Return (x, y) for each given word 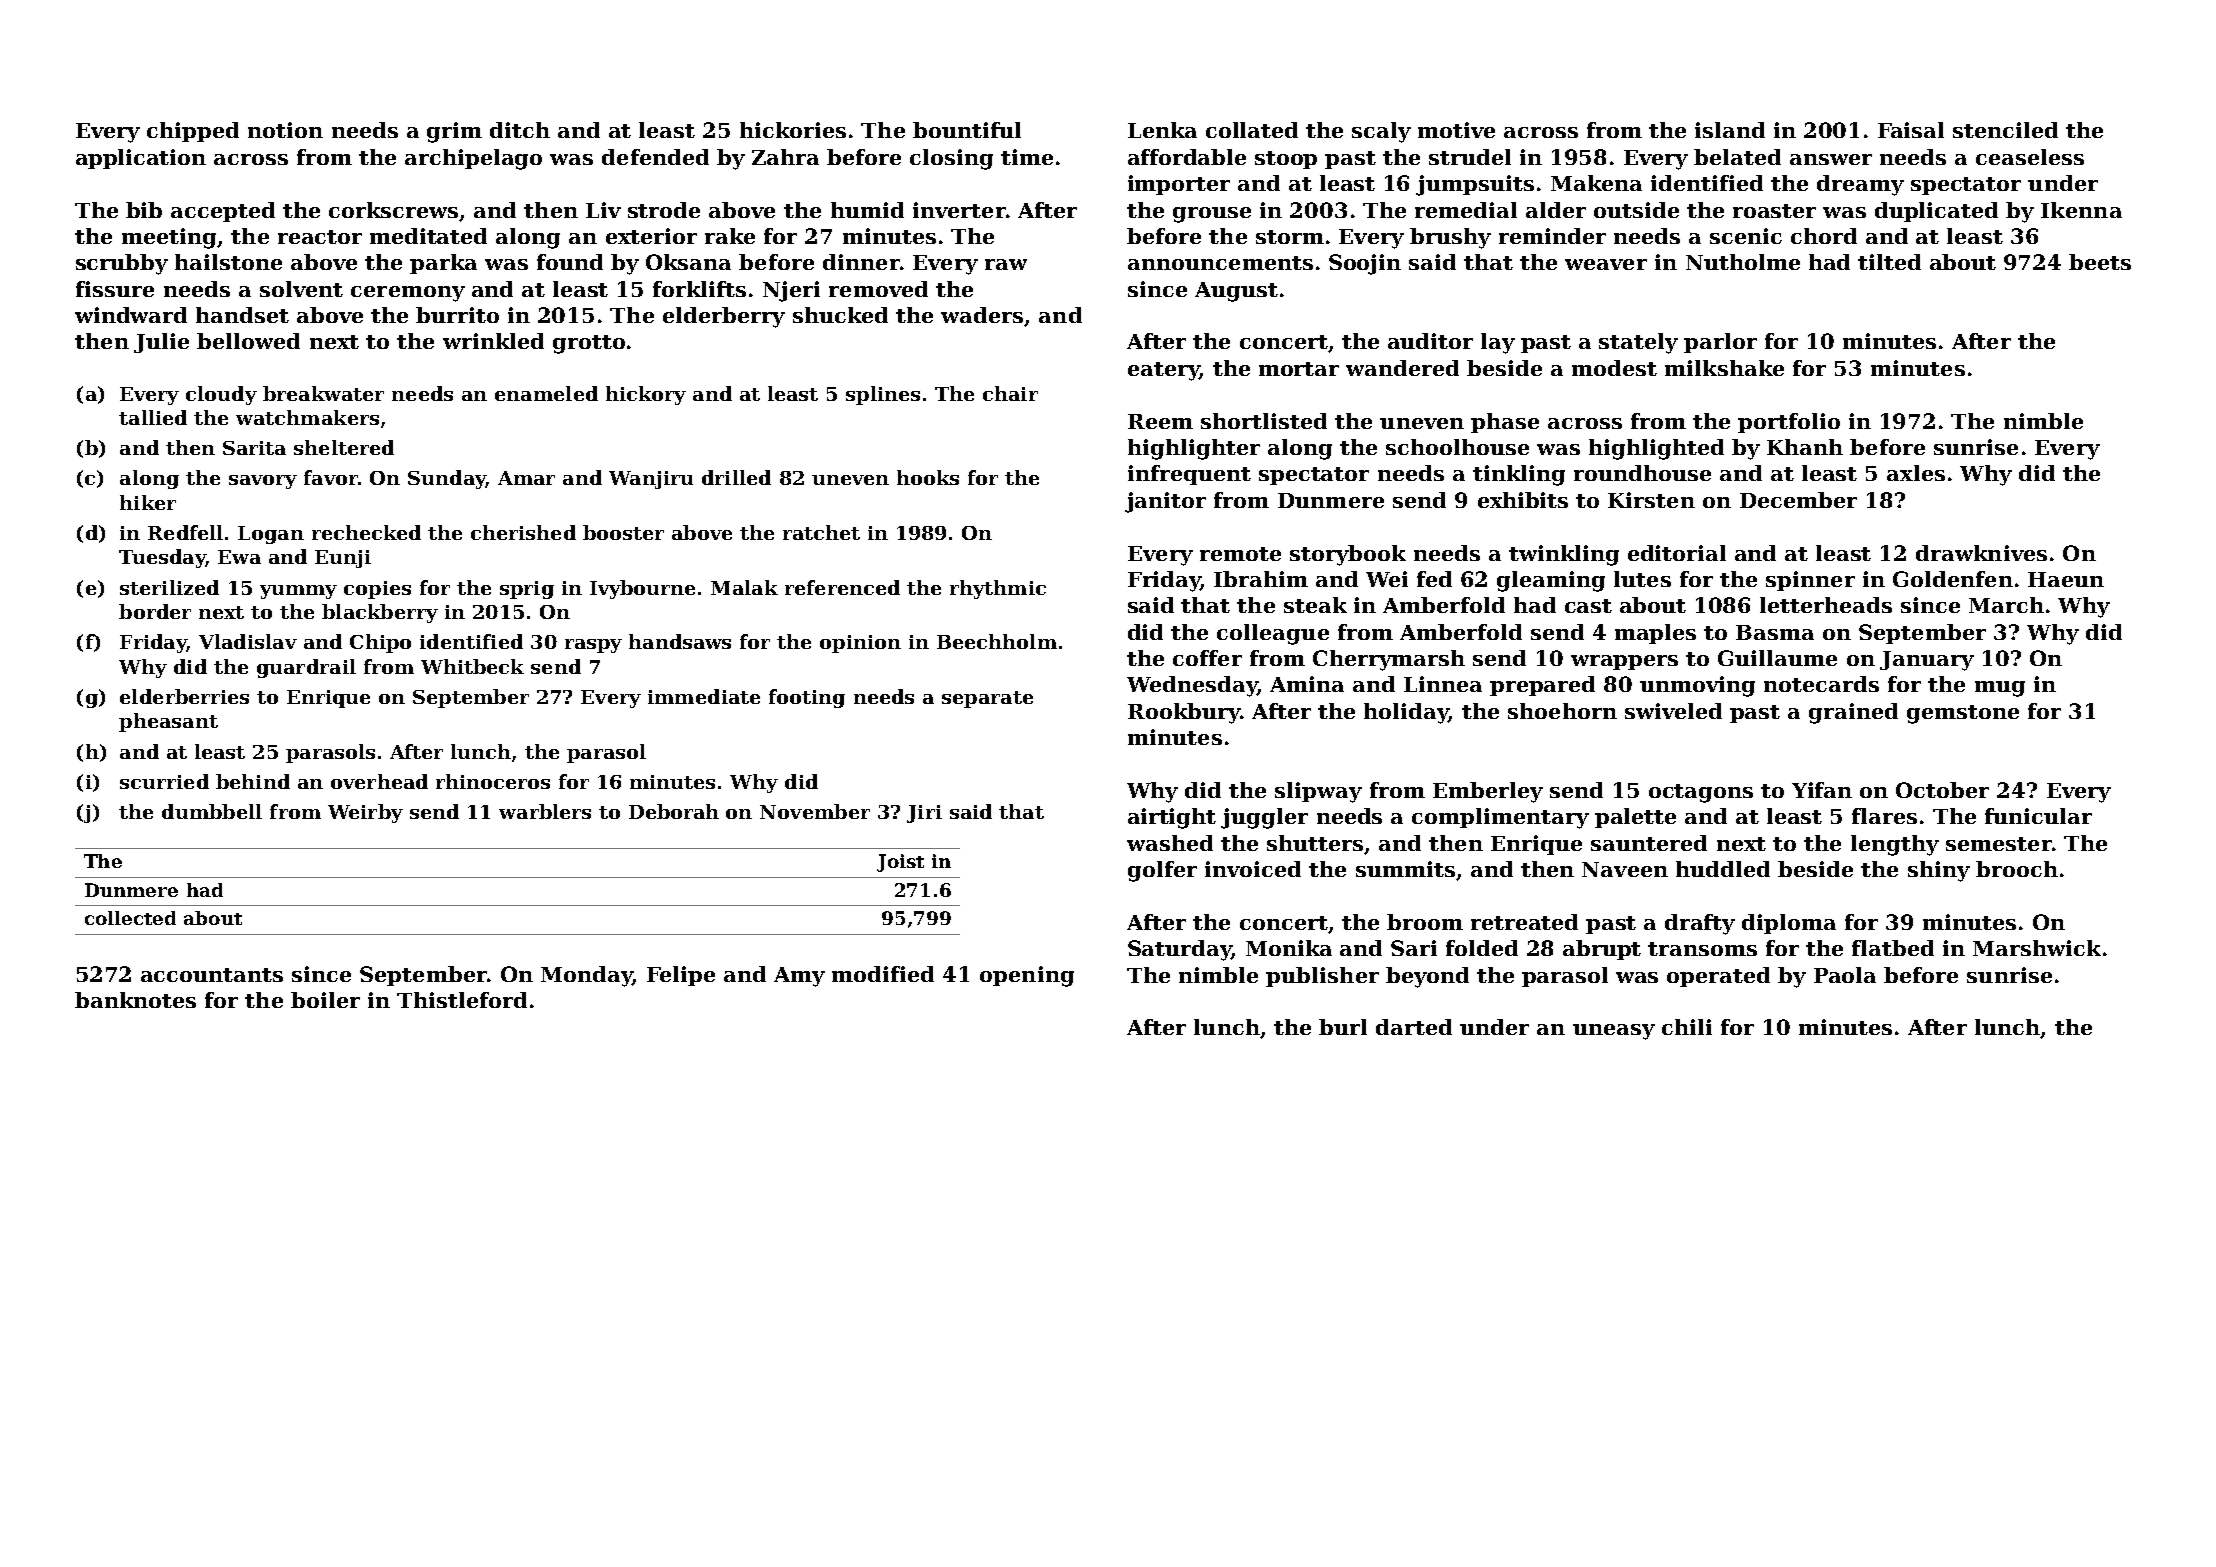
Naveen (1625, 869)
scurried (164, 781)
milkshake (1724, 368)
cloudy (221, 395)
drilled (736, 477)
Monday (586, 976)
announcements (1220, 263)
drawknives (1981, 553)
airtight (1172, 818)
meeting (169, 238)
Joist (900, 863)
